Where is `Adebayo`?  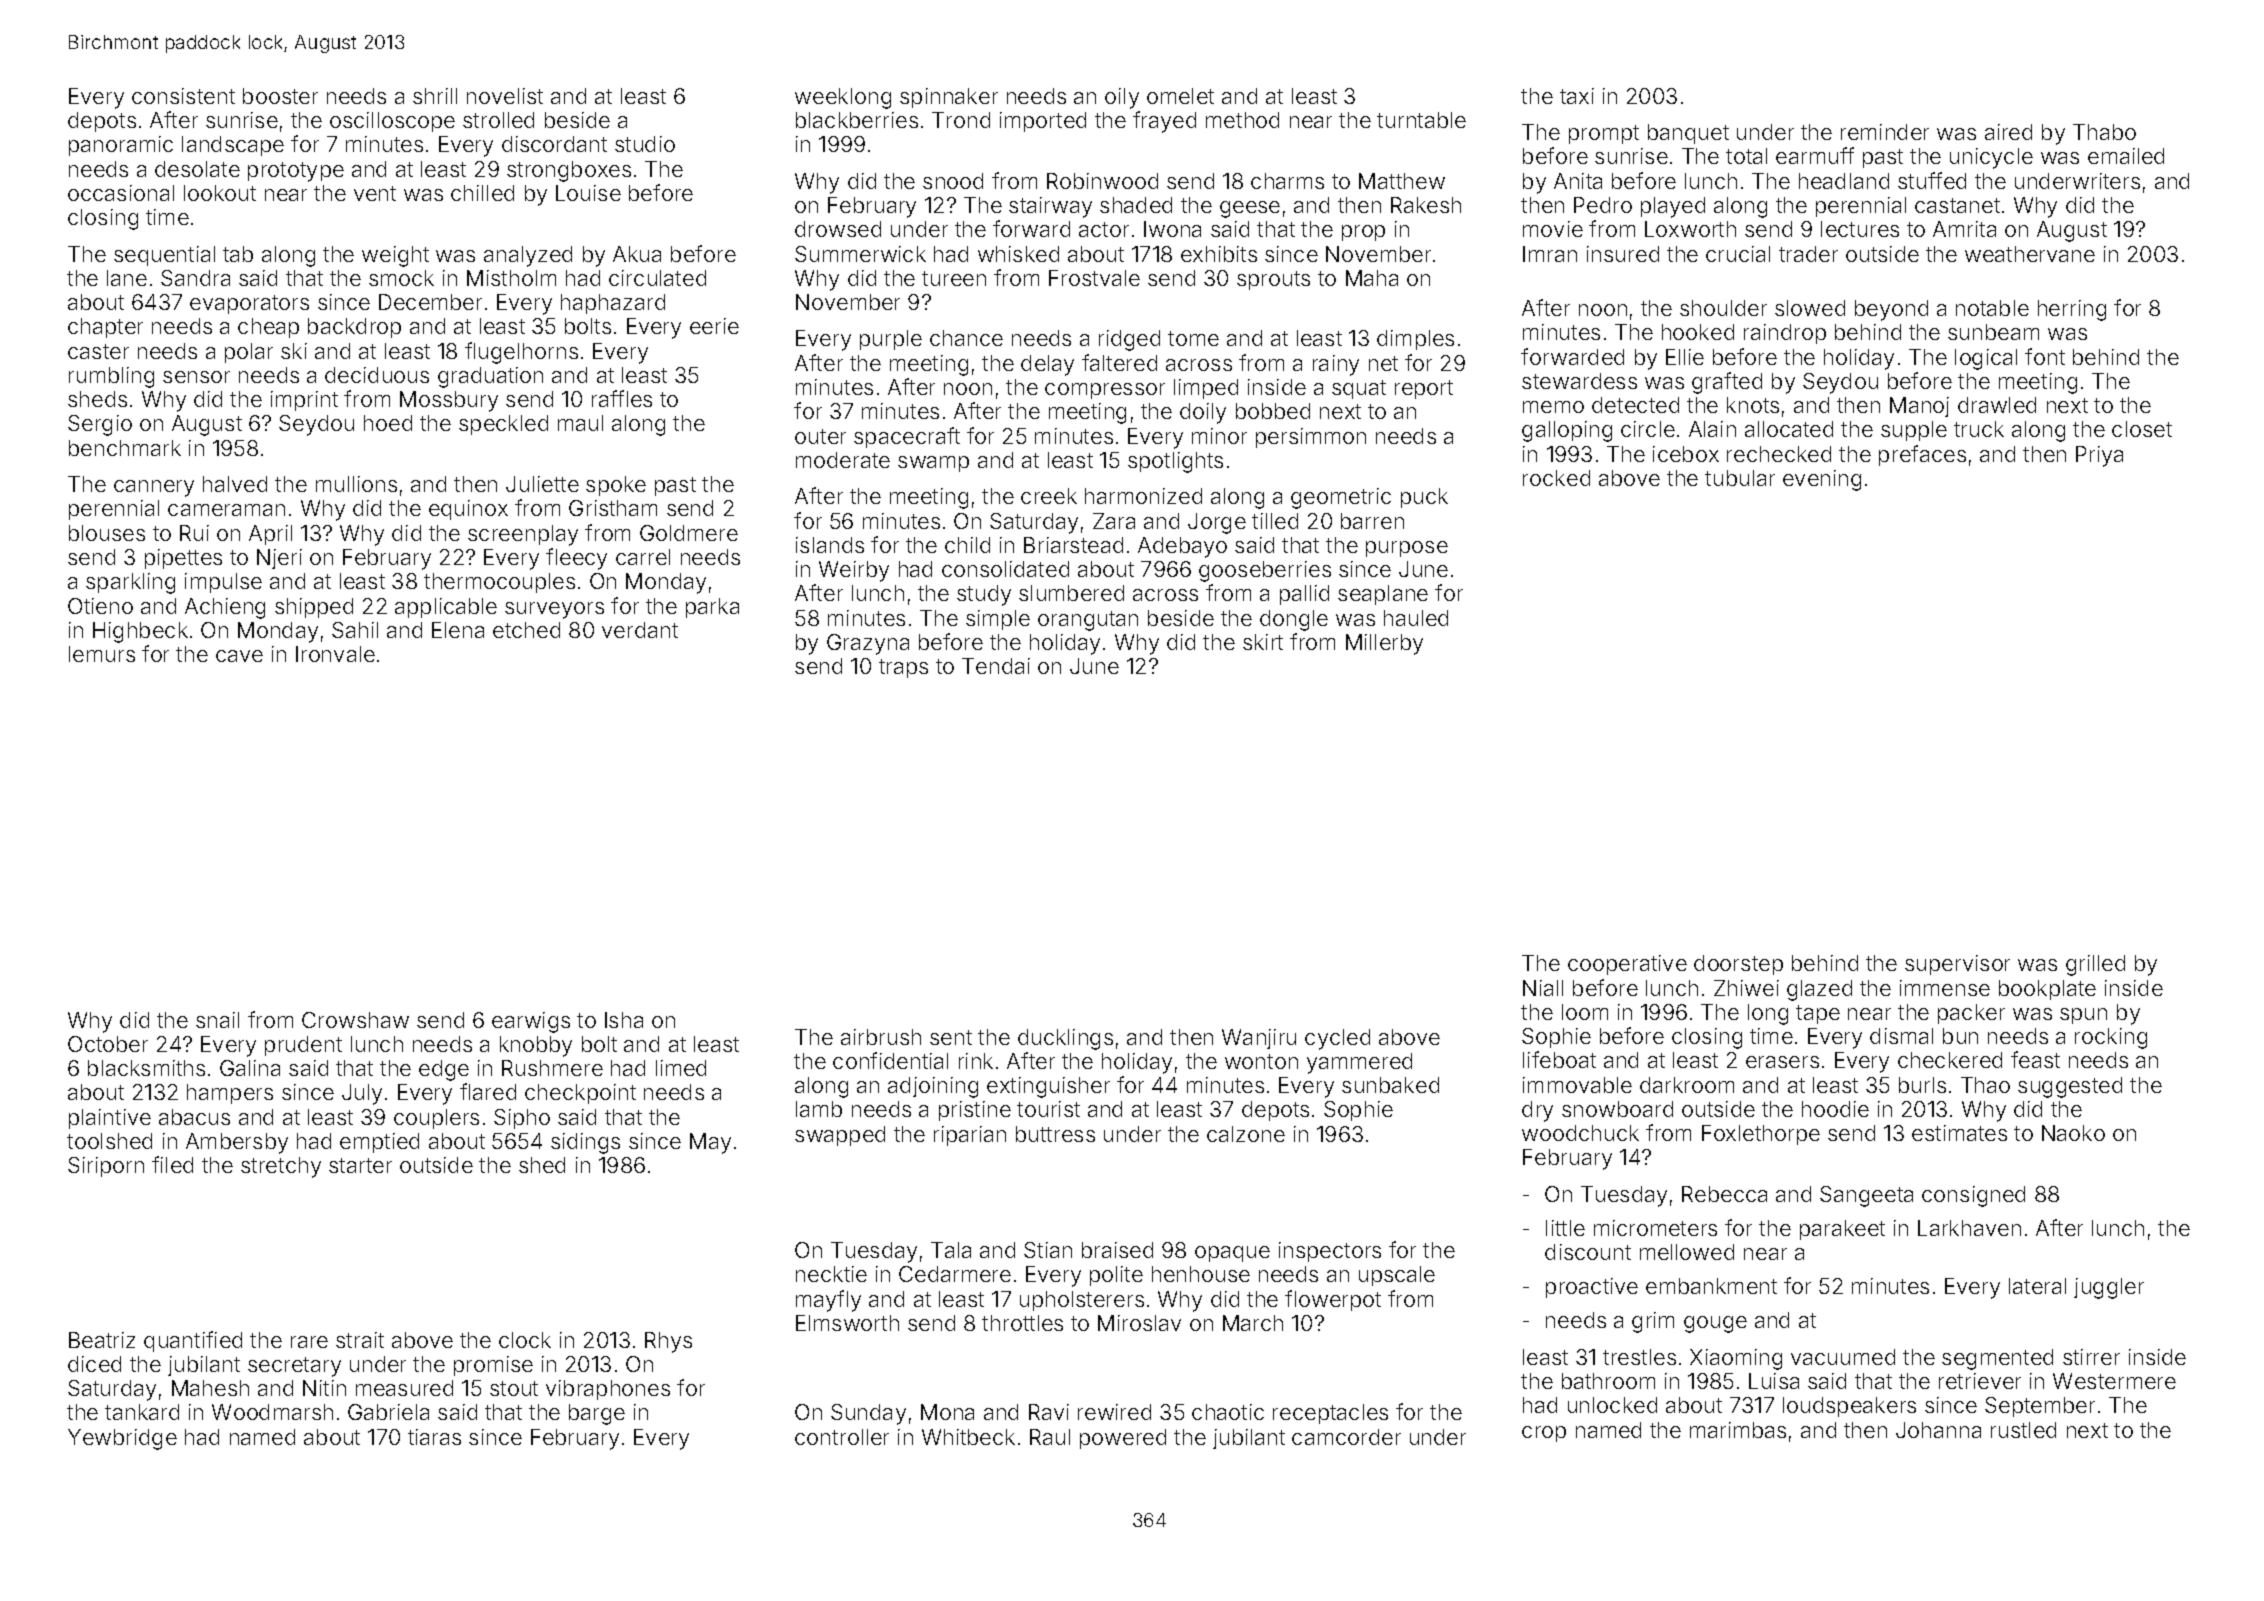
Adebayo is located at coordinates (1182, 547).
